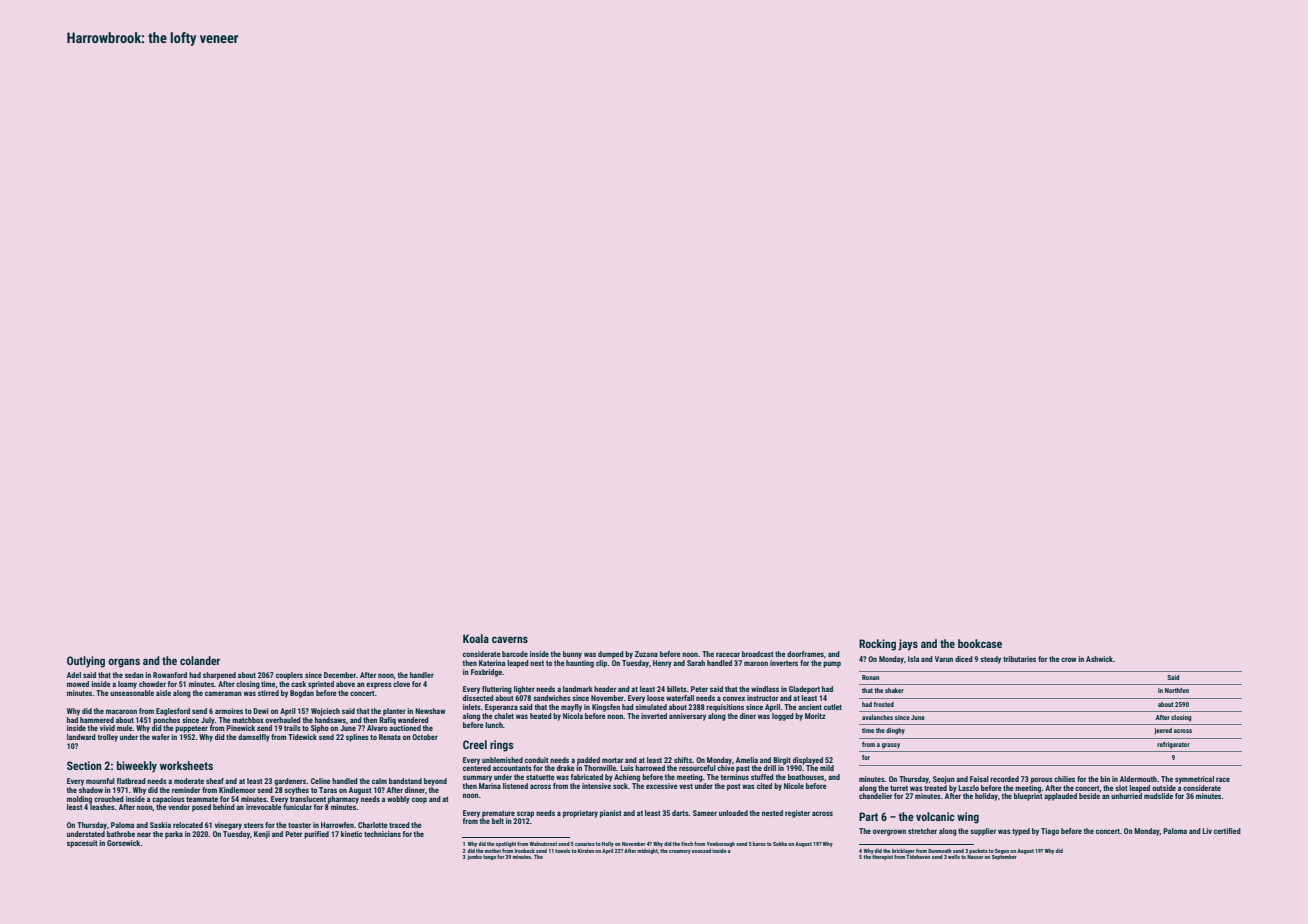  What do you see at coordinates (895, 731) in the page?
I see `dinghy` at bounding box center [895, 731].
